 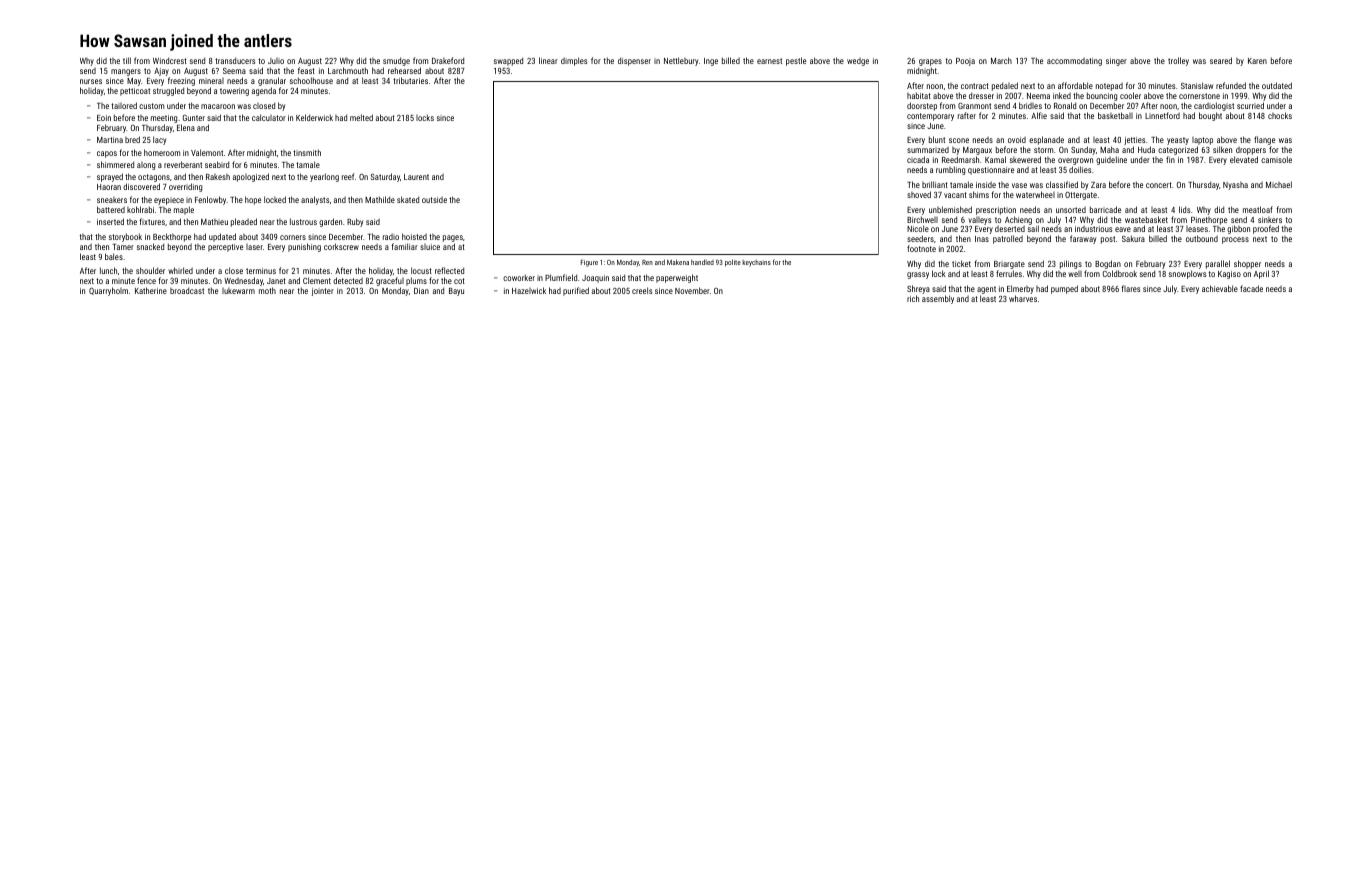 I want to click on contemporary, so click(x=930, y=117).
